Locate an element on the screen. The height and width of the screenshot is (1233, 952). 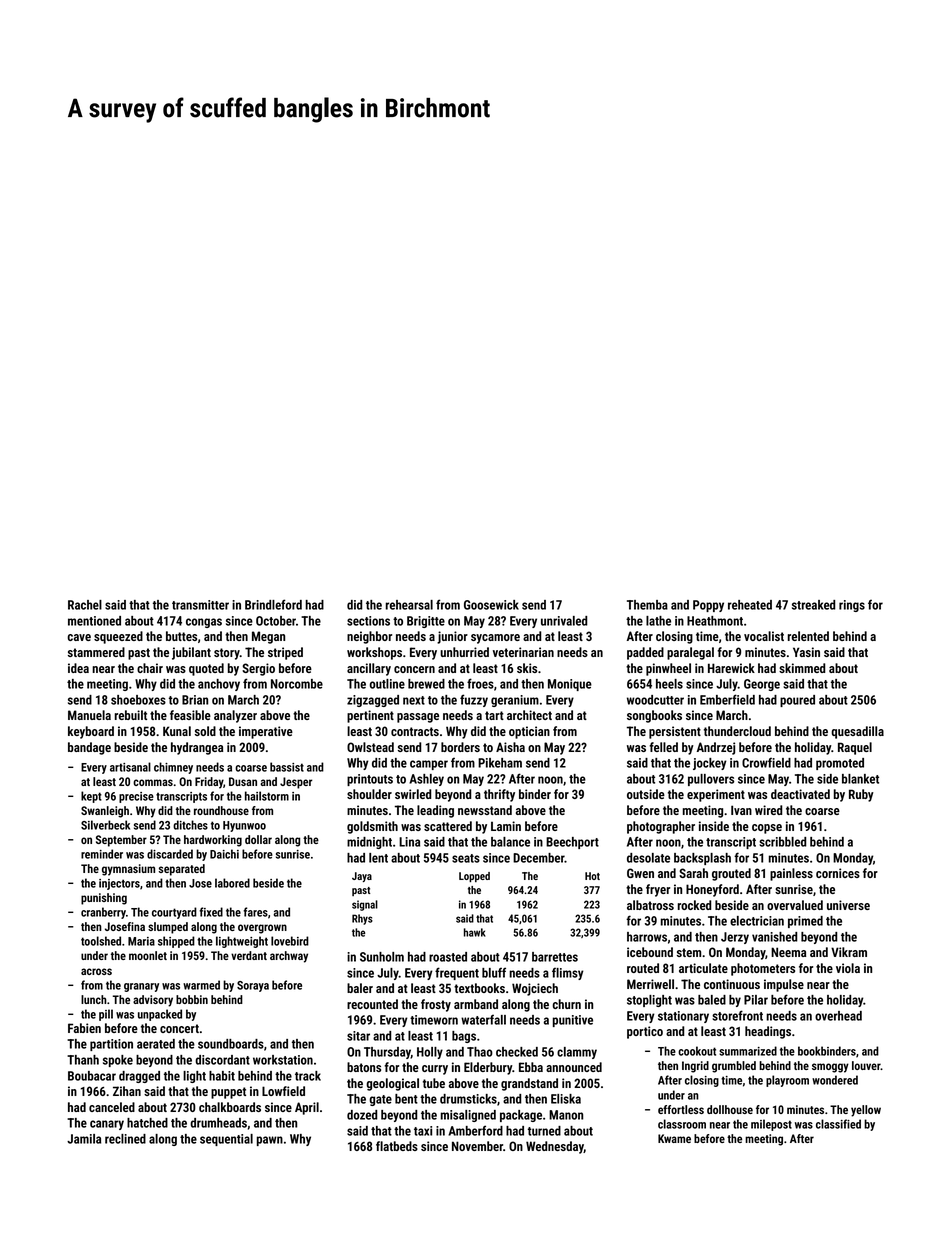
story is located at coordinates (227, 654).
